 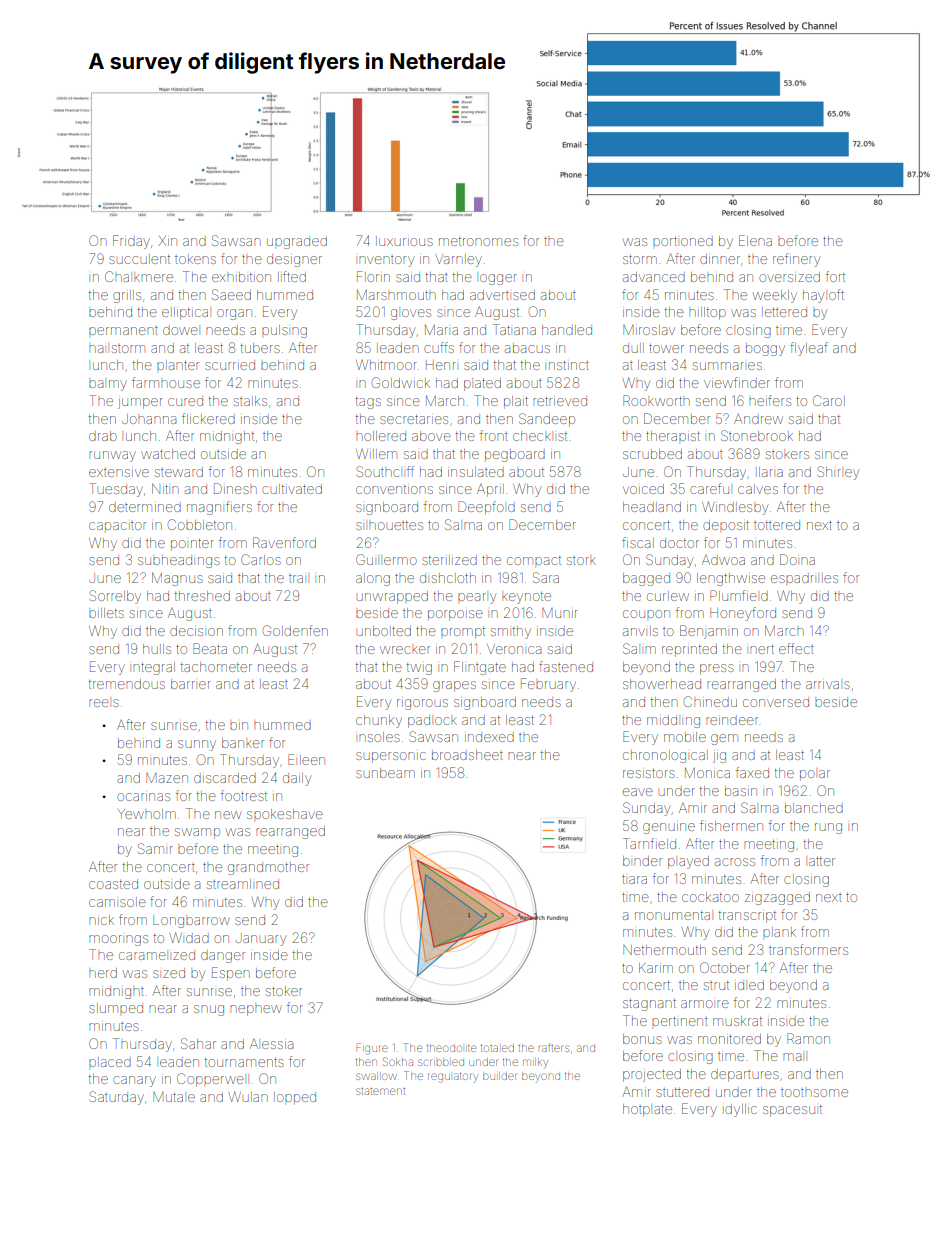 What do you see at coordinates (707, 773) in the image?
I see `Monica` at bounding box center [707, 773].
